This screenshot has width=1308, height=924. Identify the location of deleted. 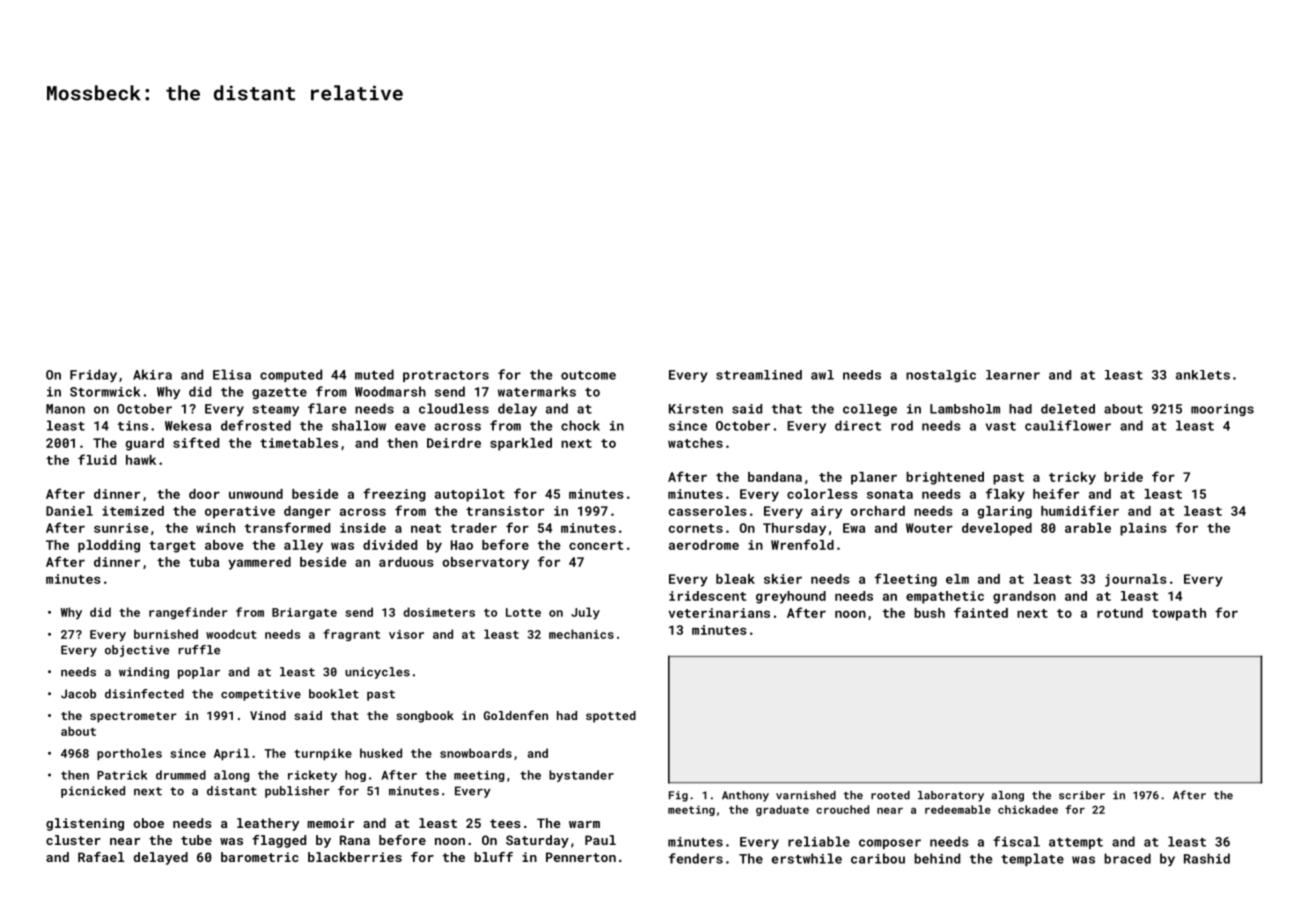
(1068, 409).
